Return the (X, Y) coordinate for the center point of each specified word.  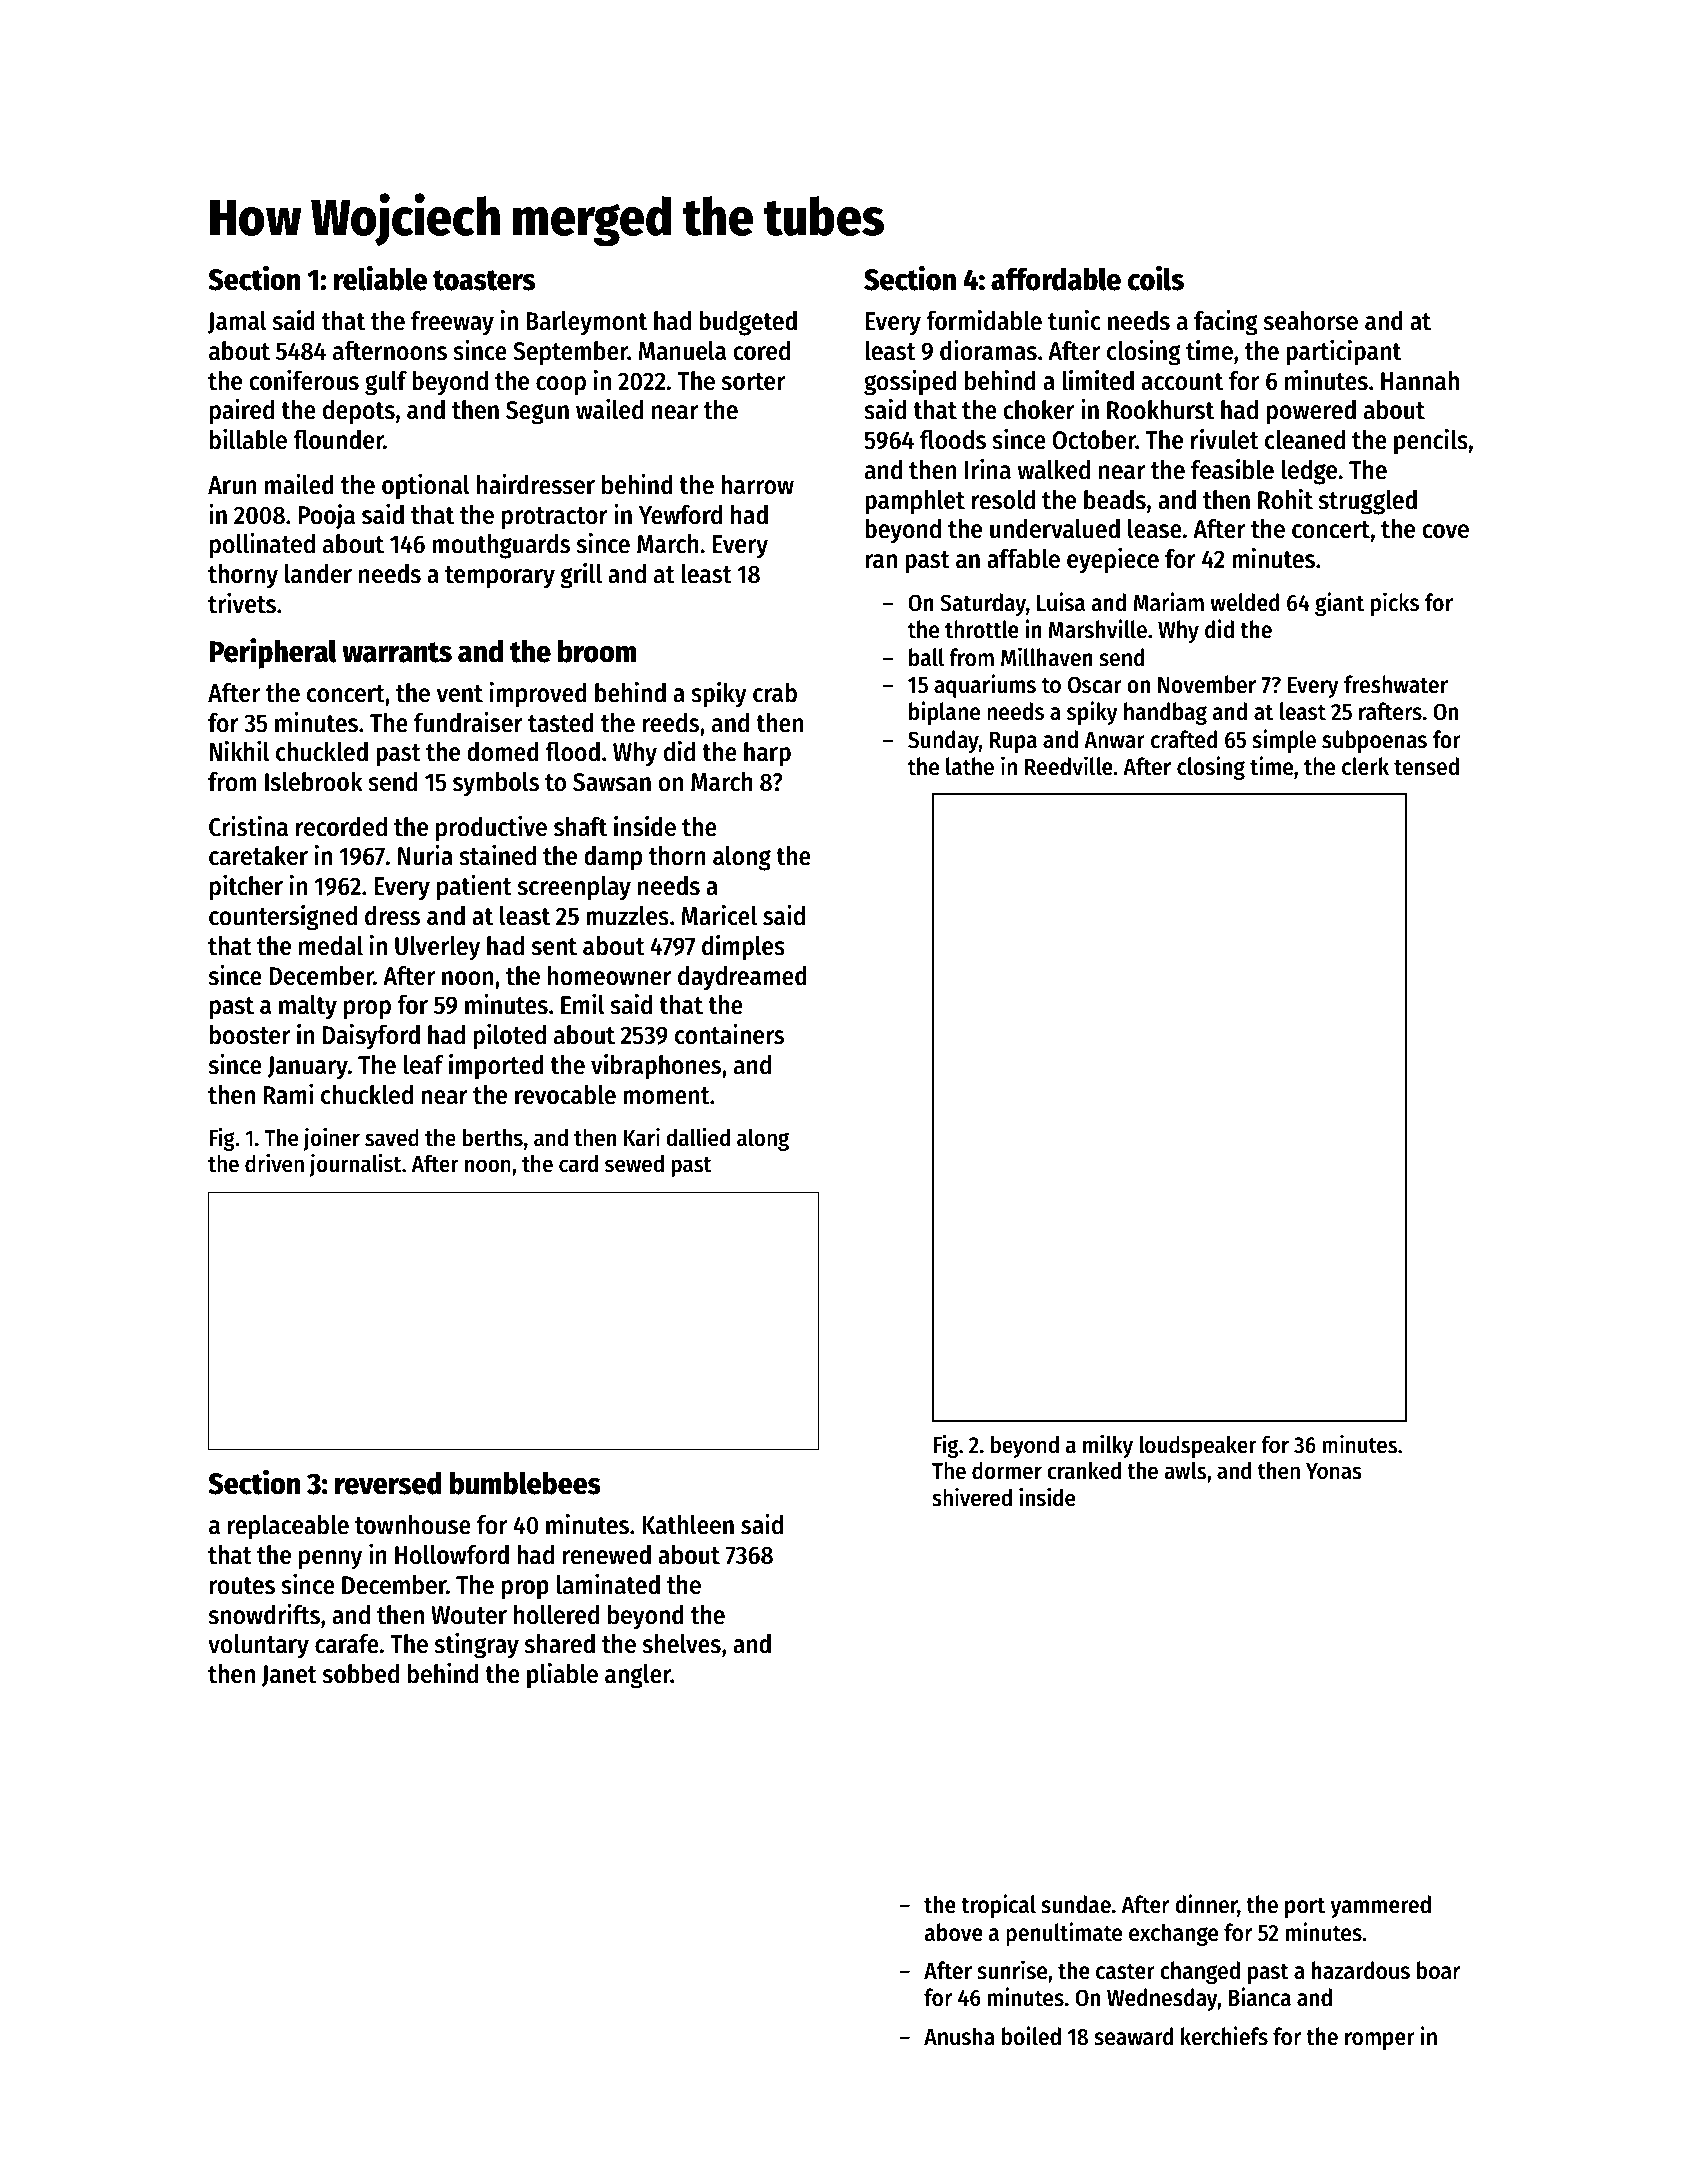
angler (638, 1676)
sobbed (361, 1674)
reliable (380, 278)
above (954, 1932)
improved (538, 695)
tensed (1426, 766)
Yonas (1334, 1471)
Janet (289, 1676)
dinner (1206, 1905)
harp (767, 754)
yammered (1381, 1906)
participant (1343, 353)
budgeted (748, 323)
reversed (388, 1483)
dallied (698, 1137)
